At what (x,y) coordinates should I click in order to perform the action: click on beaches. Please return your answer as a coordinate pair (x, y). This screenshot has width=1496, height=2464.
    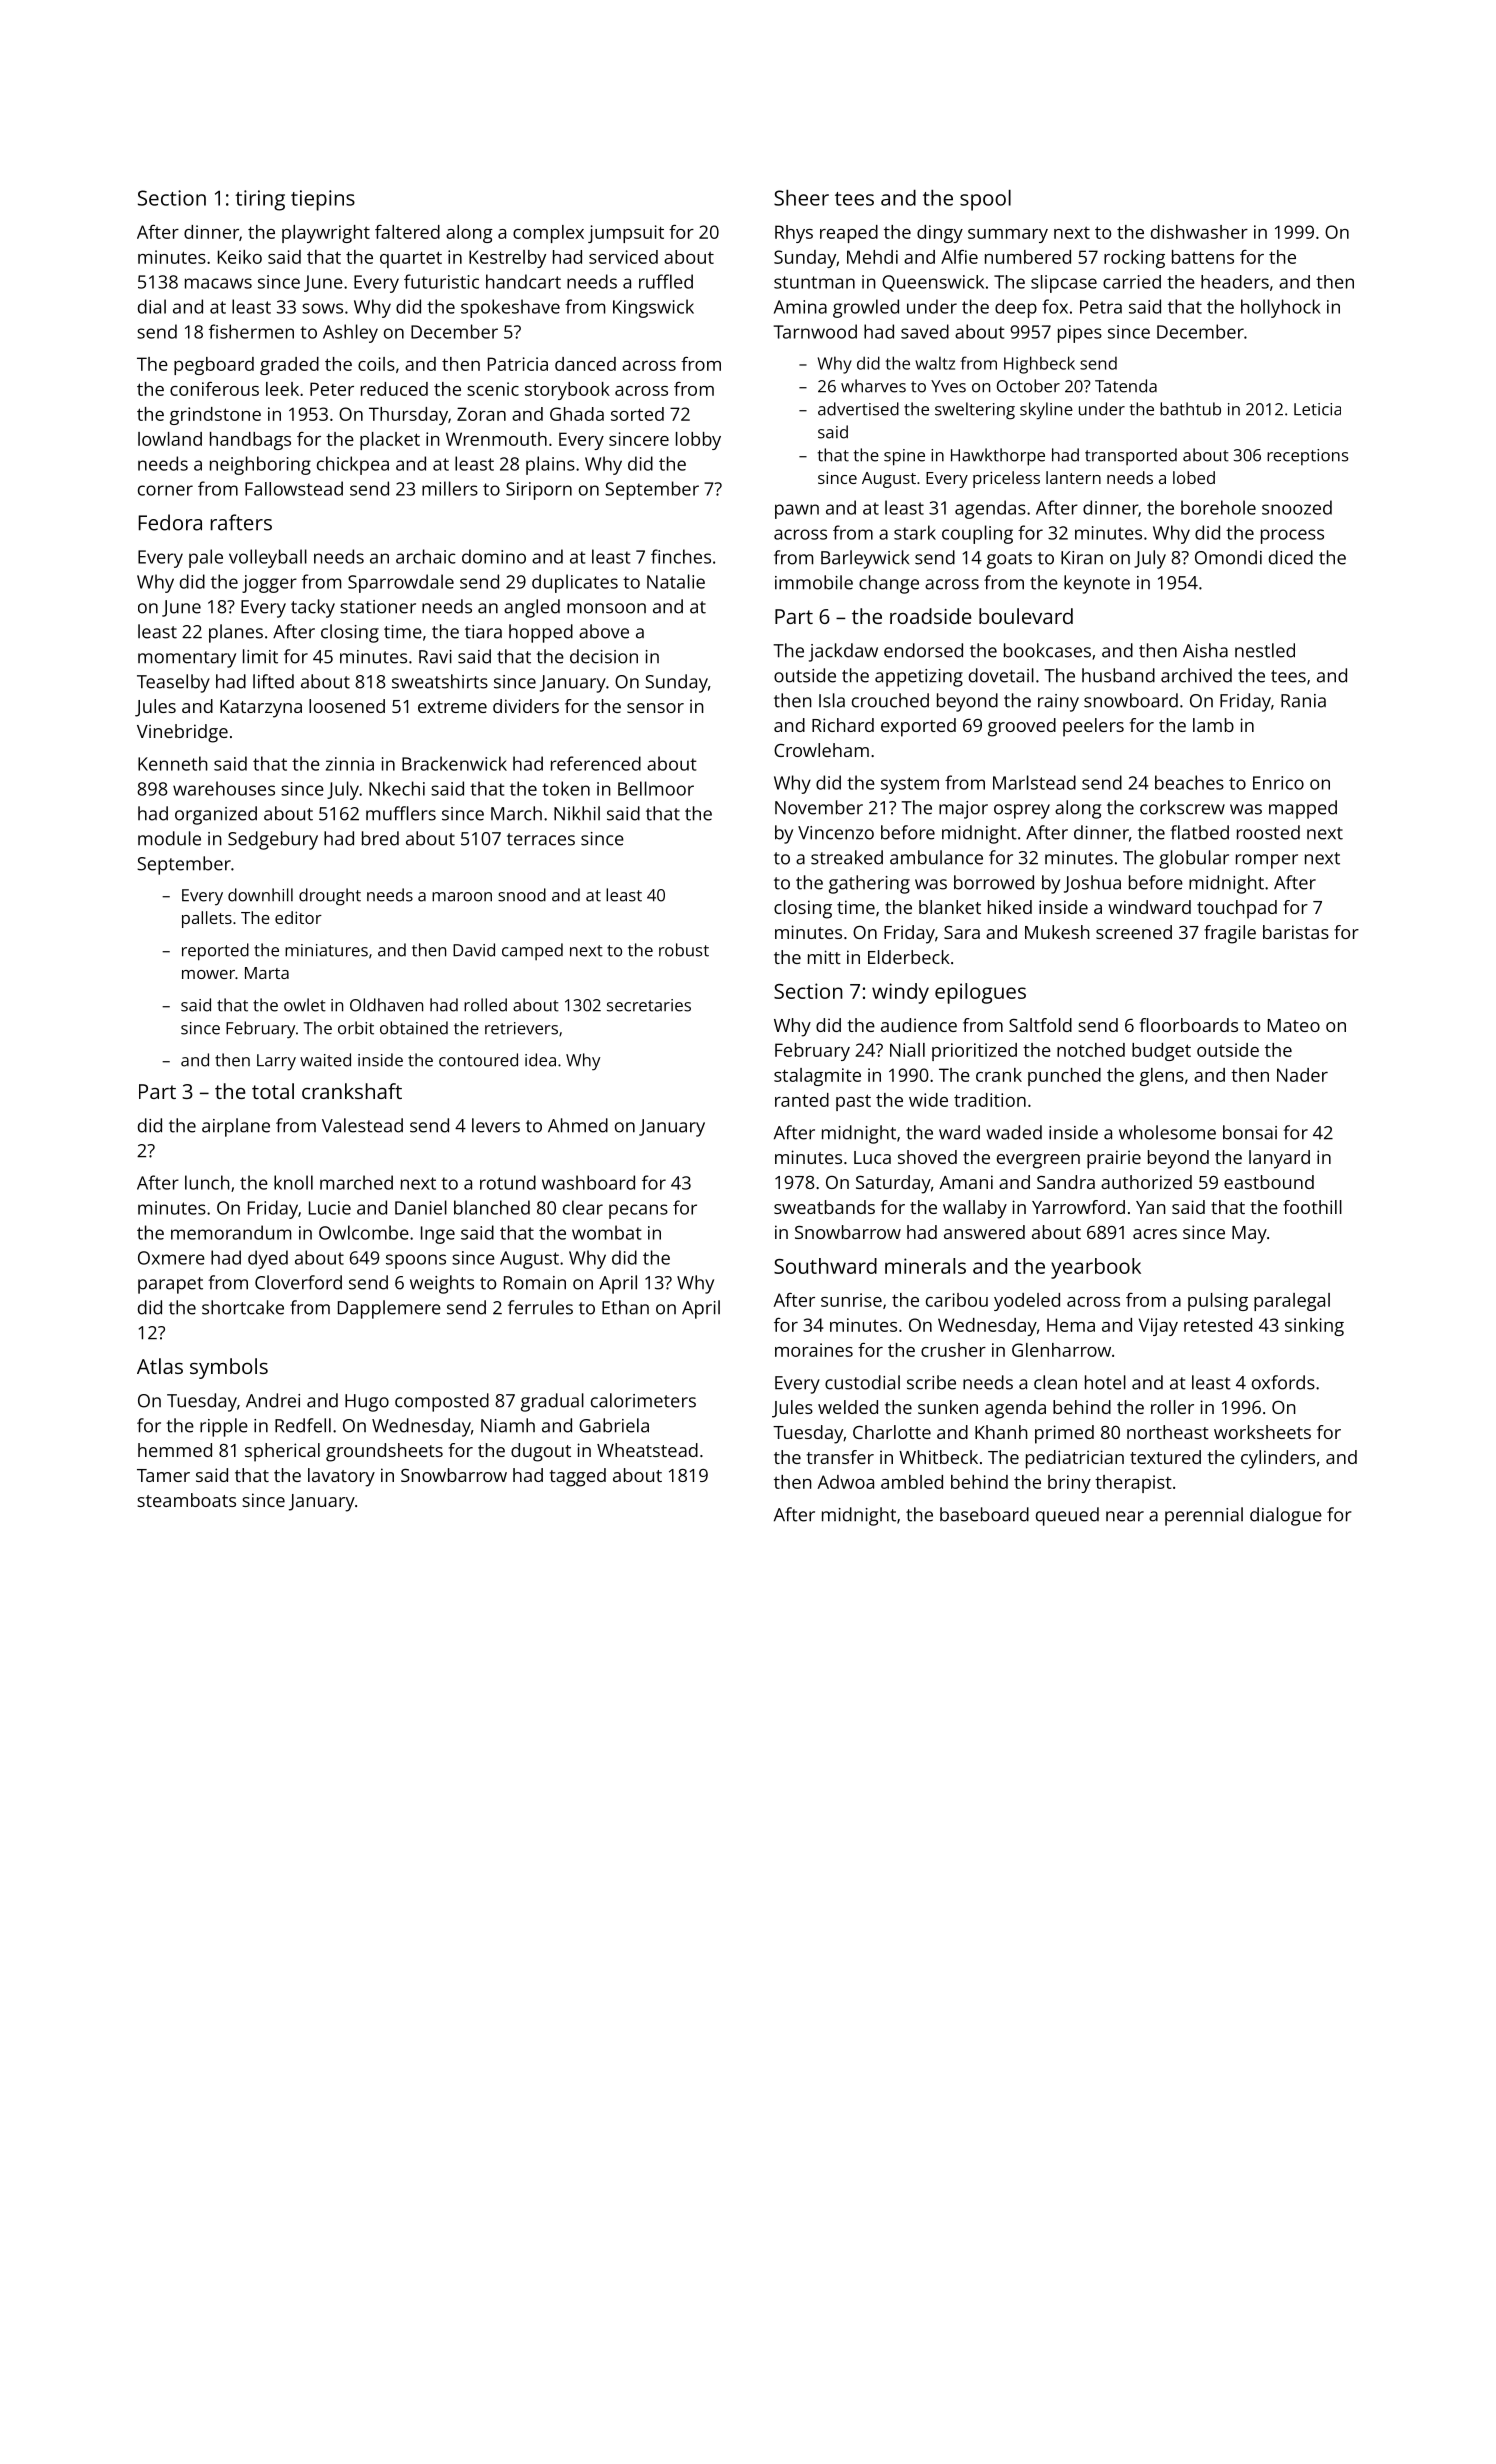
    Looking at the image, I should click on (1189, 782).
